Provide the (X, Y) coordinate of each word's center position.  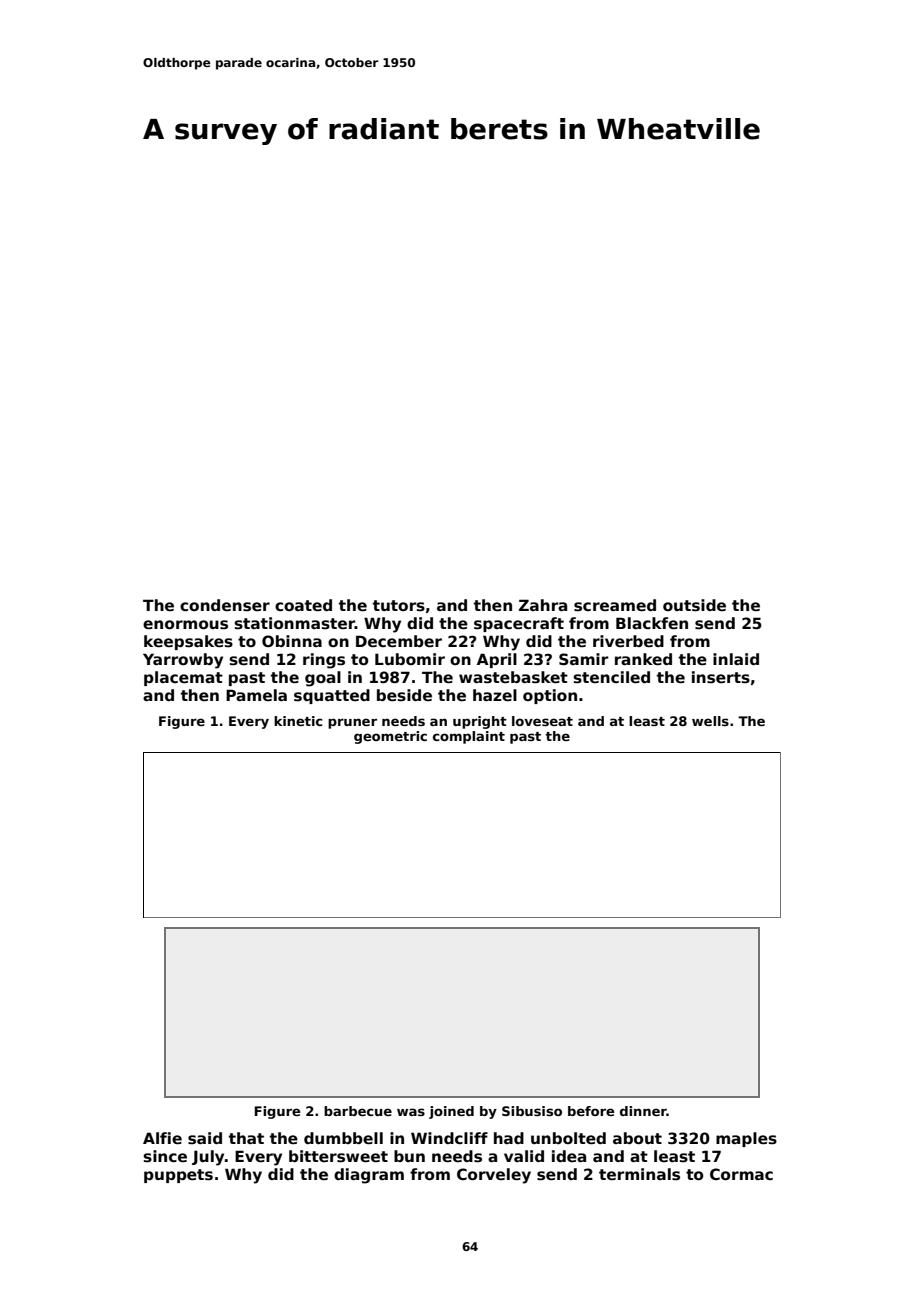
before (591, 1111)
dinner (643, 1111)
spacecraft (519, 624)
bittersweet (338, 1156)
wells (710, 721)
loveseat (542, 721)
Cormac (741, 1174)
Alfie (162, 1138)
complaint (469, 737)
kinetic (298, 721)
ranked (643, 659)
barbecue (358, 1111)
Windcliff (449, 1138)
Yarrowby (183, 661)
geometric (390, 737)
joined (451, 1112)
